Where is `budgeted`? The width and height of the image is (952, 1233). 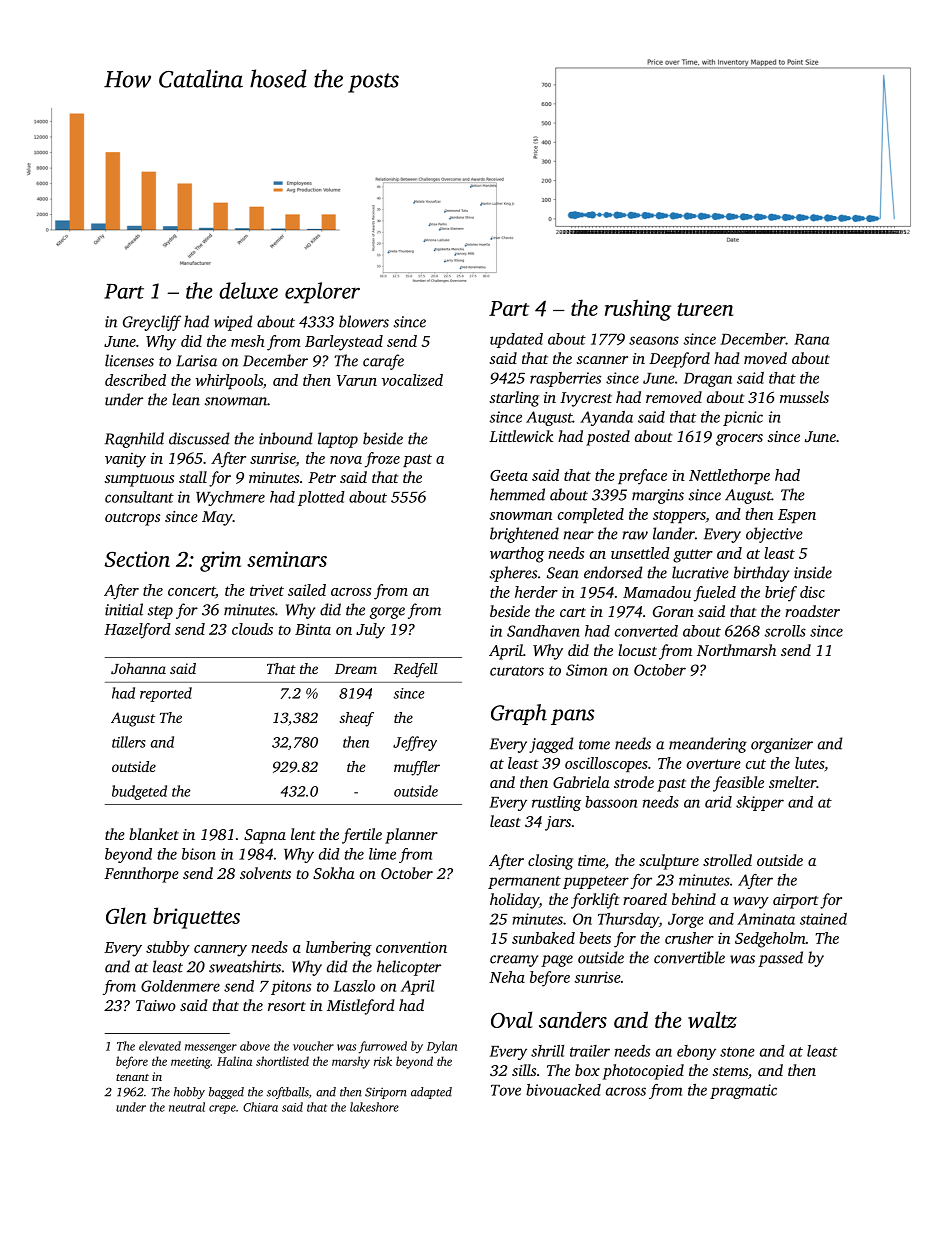 budgeted is located at coordinates (139, 792).
